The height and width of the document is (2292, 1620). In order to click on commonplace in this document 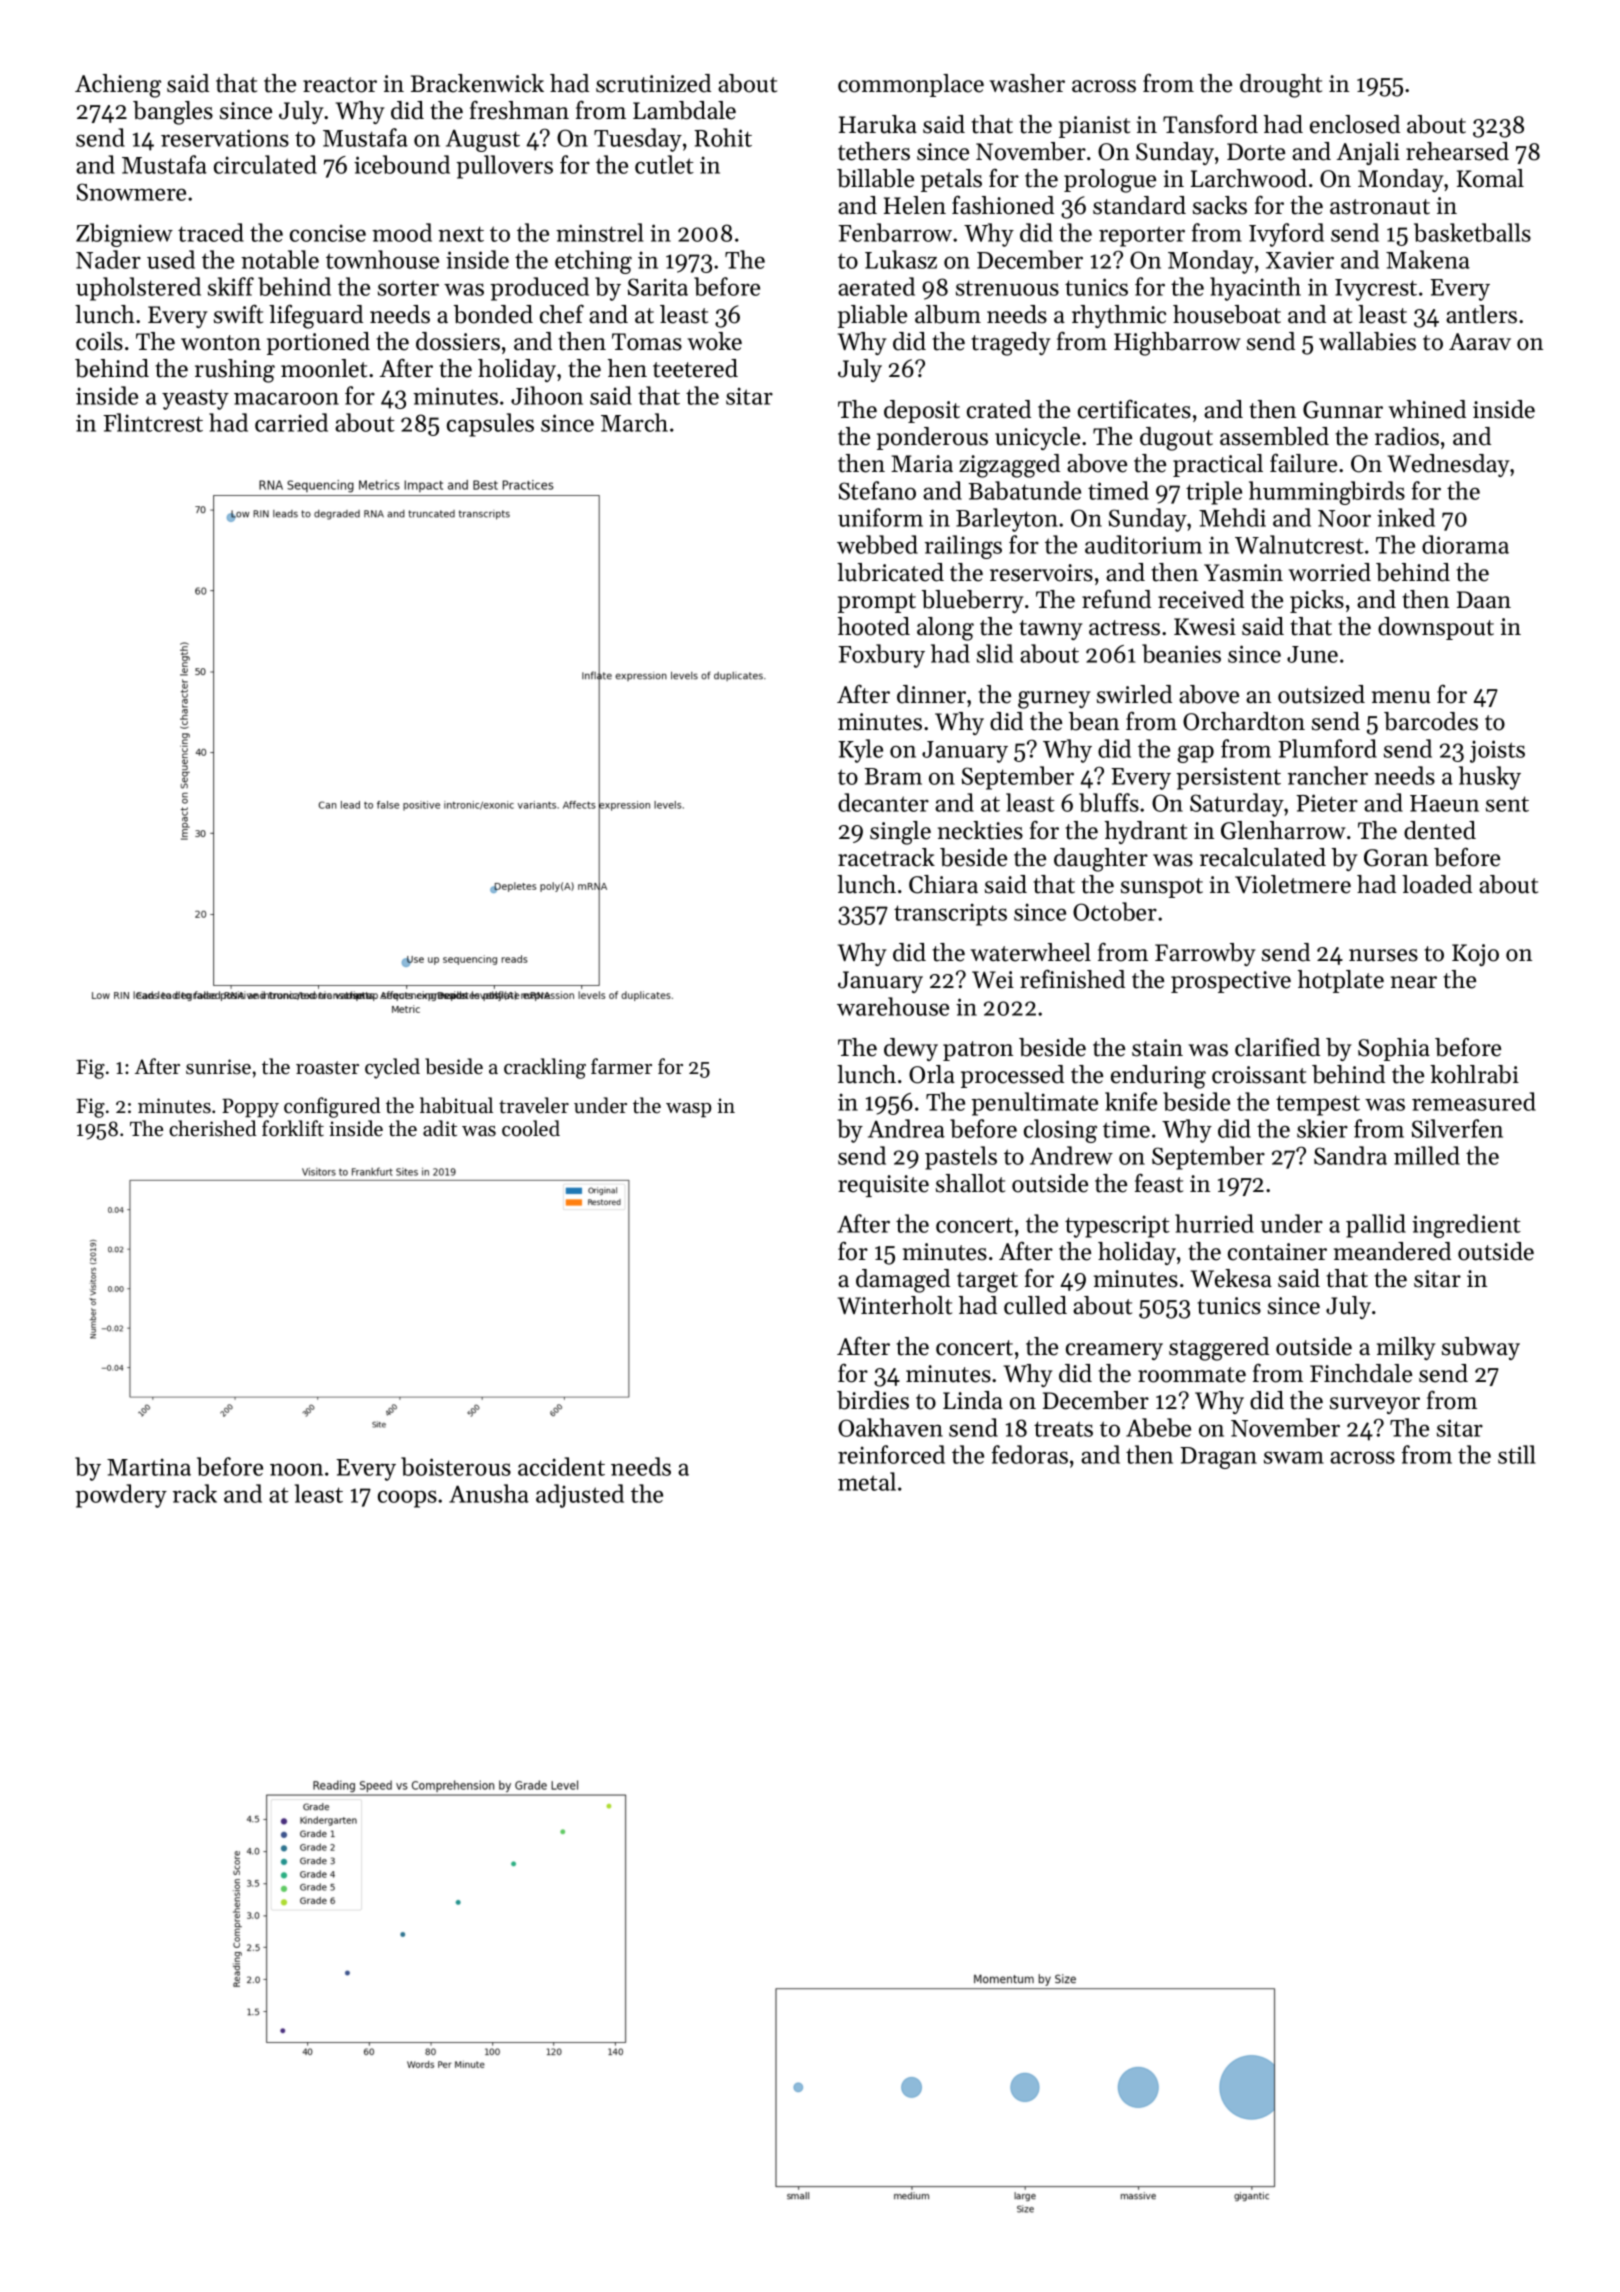, I will do `click(911, 85)`.
